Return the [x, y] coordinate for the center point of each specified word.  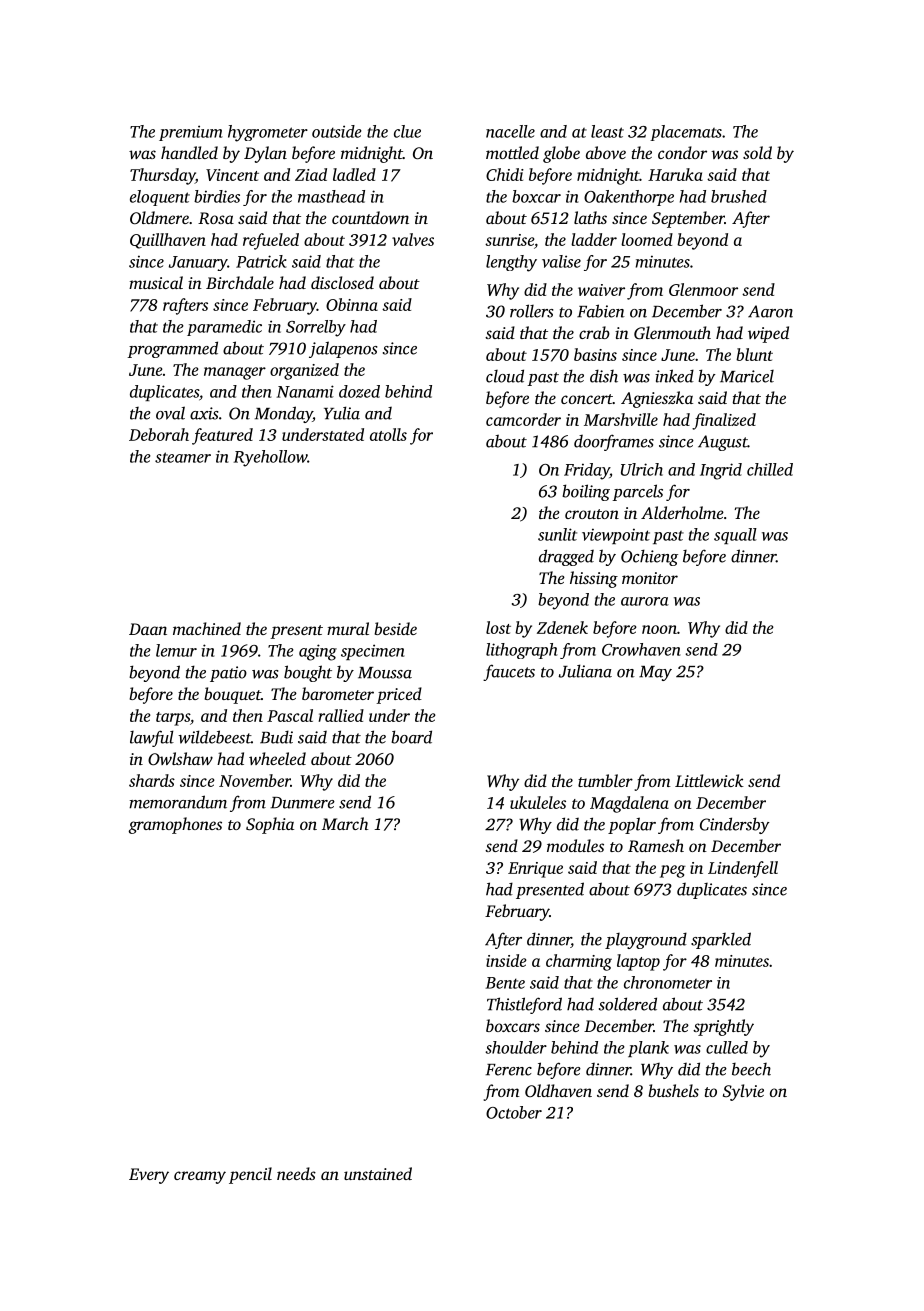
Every [149, 1176]
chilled [770, 469]
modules [575, 845]
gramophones [175, 825]
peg [673, 871]
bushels [673, 1090]
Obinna [352, 304]
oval [170, 413]
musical [156, 282]
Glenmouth [672, 333]
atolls [388, 434]
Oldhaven [558, 1090]
